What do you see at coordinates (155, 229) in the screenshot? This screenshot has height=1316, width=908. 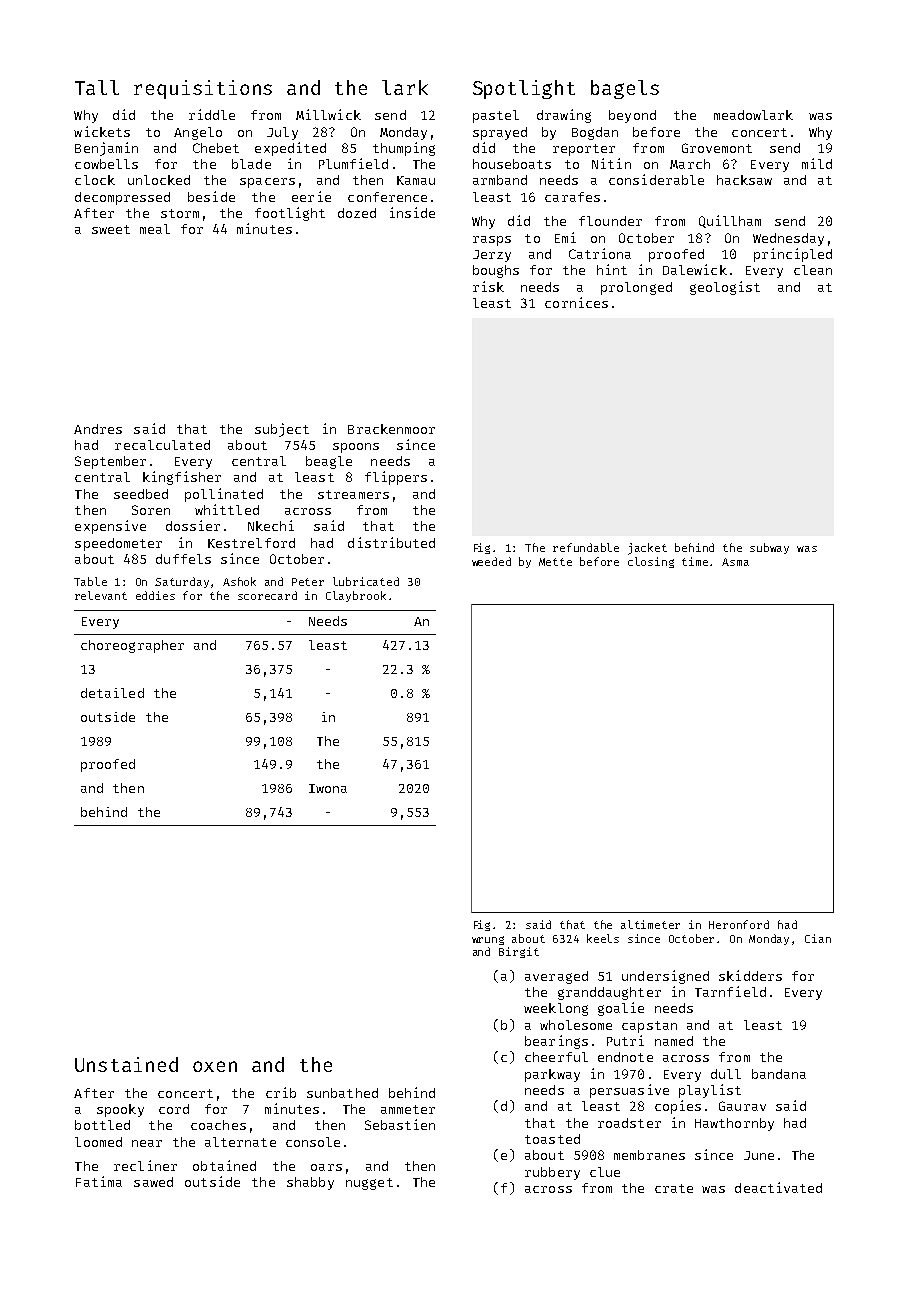 I see `meal` at bounding box center [155, 229].
